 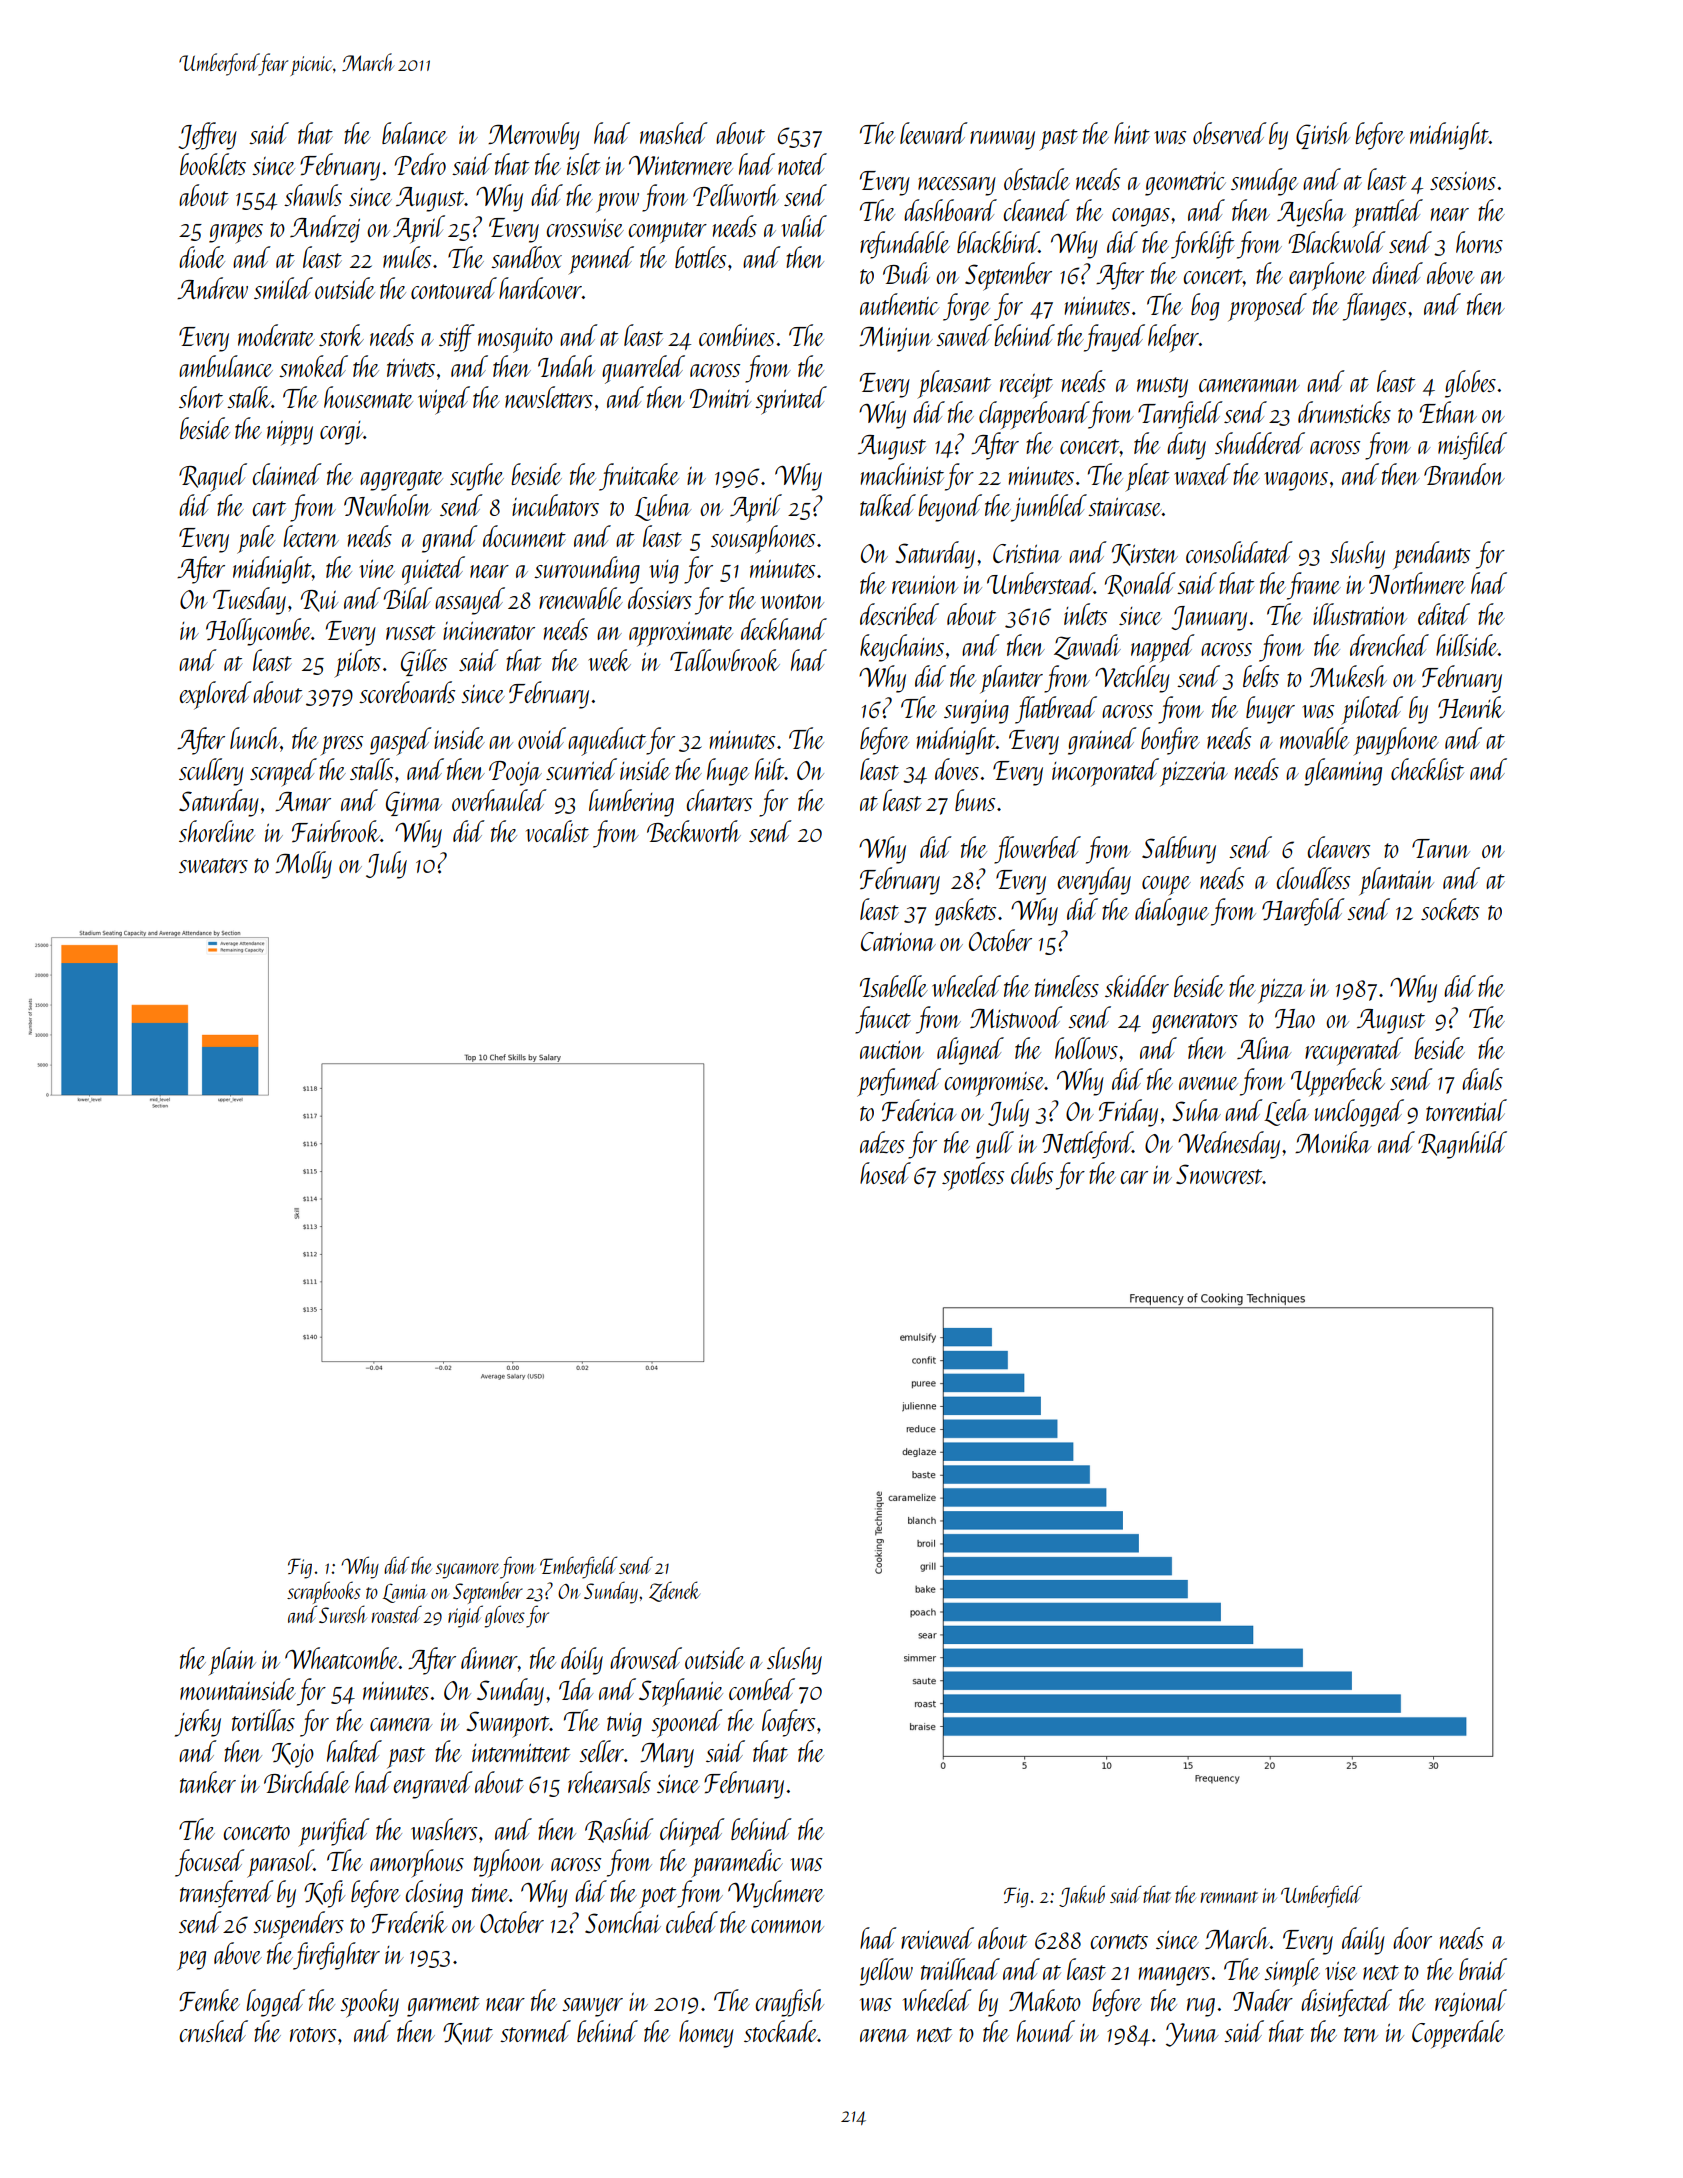 What do you see at coordinates (694, 831) in the screenshot?
I see `Beckworth` at bounding box center [694, 831].
